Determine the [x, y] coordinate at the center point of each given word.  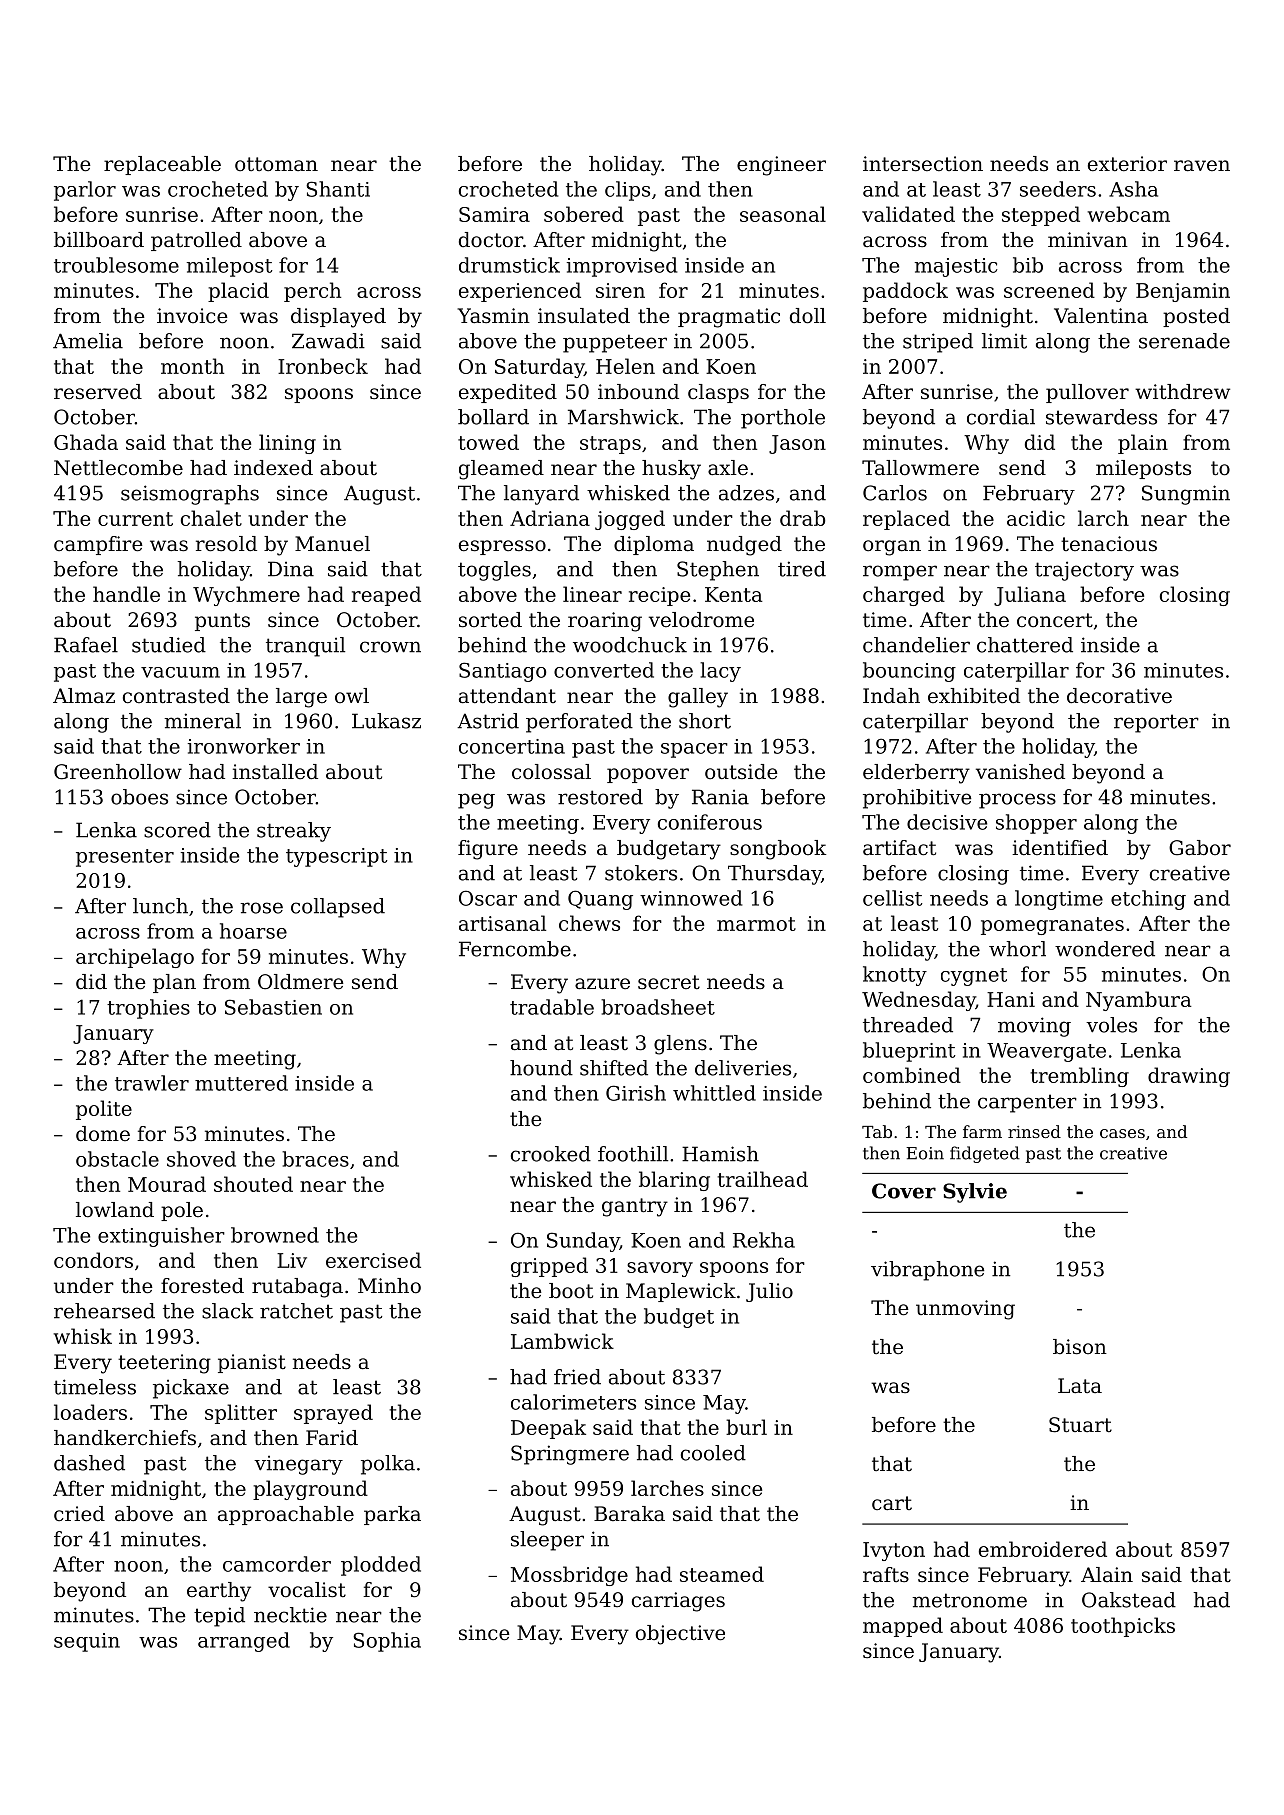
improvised [622, 267]
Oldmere [301, 982]
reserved [98, 392]
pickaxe [191, 1389]
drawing [1189, 1077]
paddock [905, 292]
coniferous [710, 822]
